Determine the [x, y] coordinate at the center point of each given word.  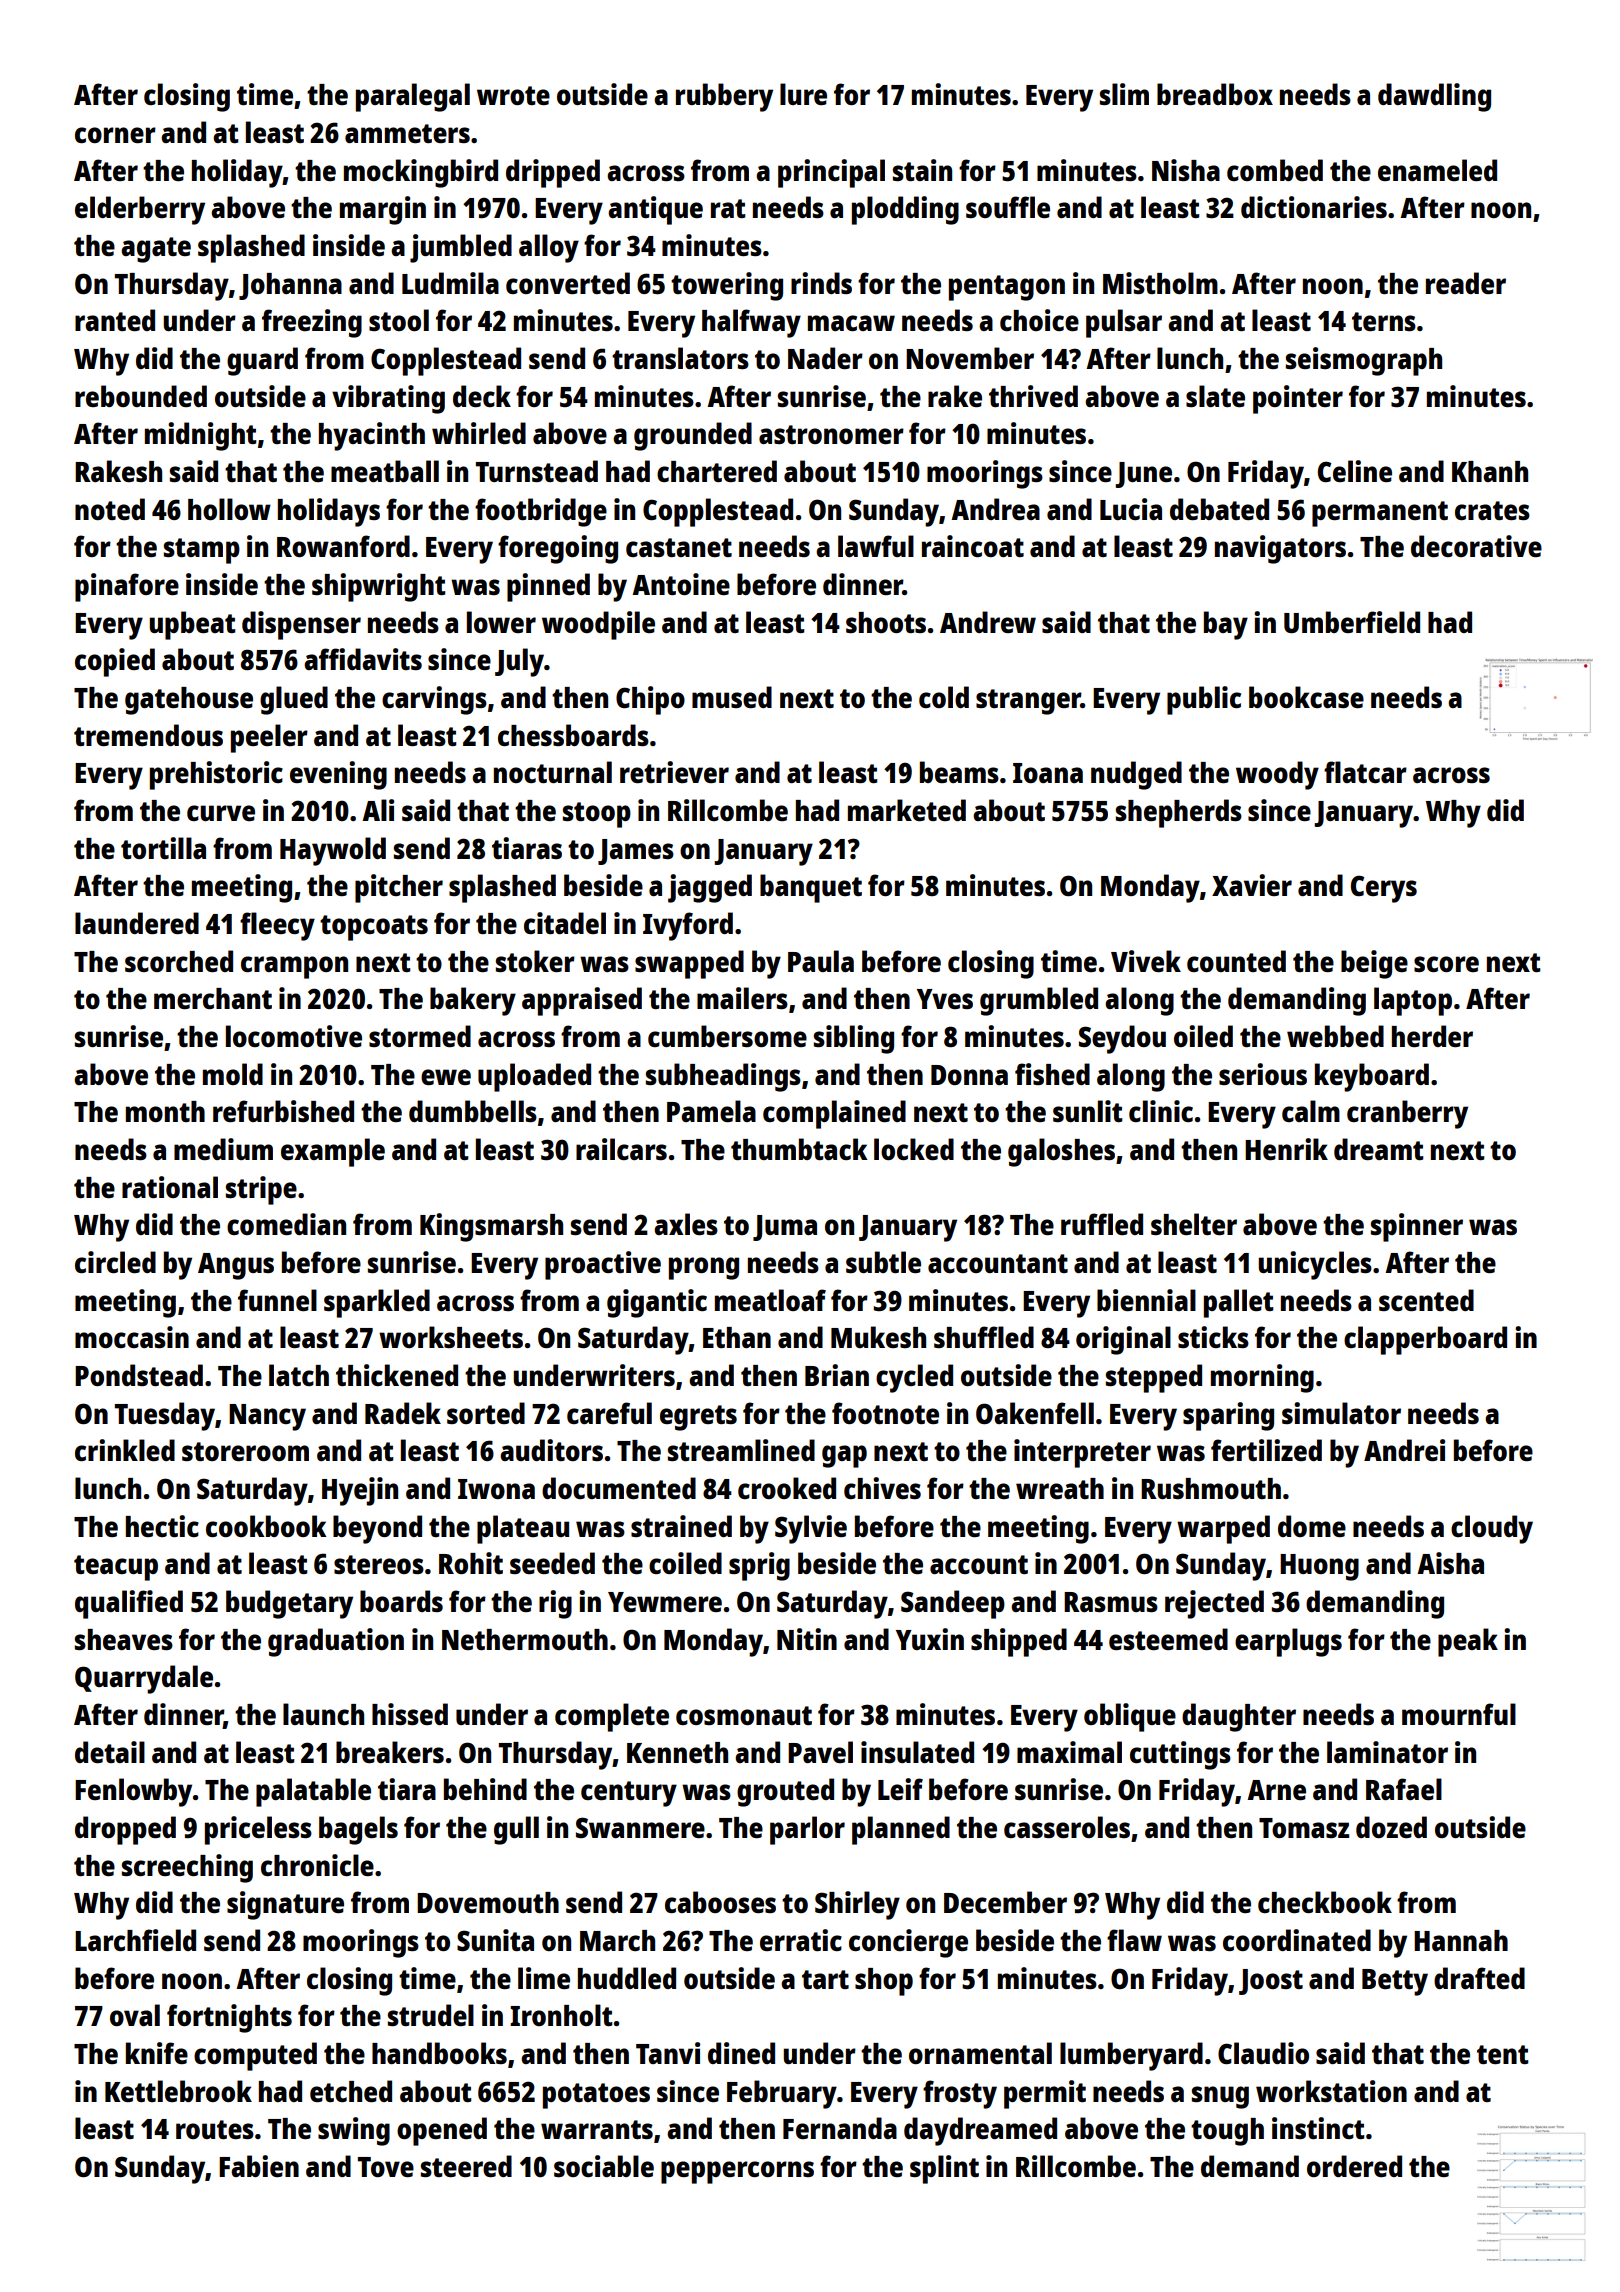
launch [323, 1714]
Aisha [1450, 1563]
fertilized [1266, 1450]
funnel [277, 1300]
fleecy [277, 926]
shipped [1019, 1642]
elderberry [140, 210]
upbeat [192, 625]
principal [831, 173]
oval [135, 2015]
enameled [1437, 170]
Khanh [1490, 471]
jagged [710, 888]
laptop [1413, 1001]
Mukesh [878, 1337]
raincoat [973, 546]
